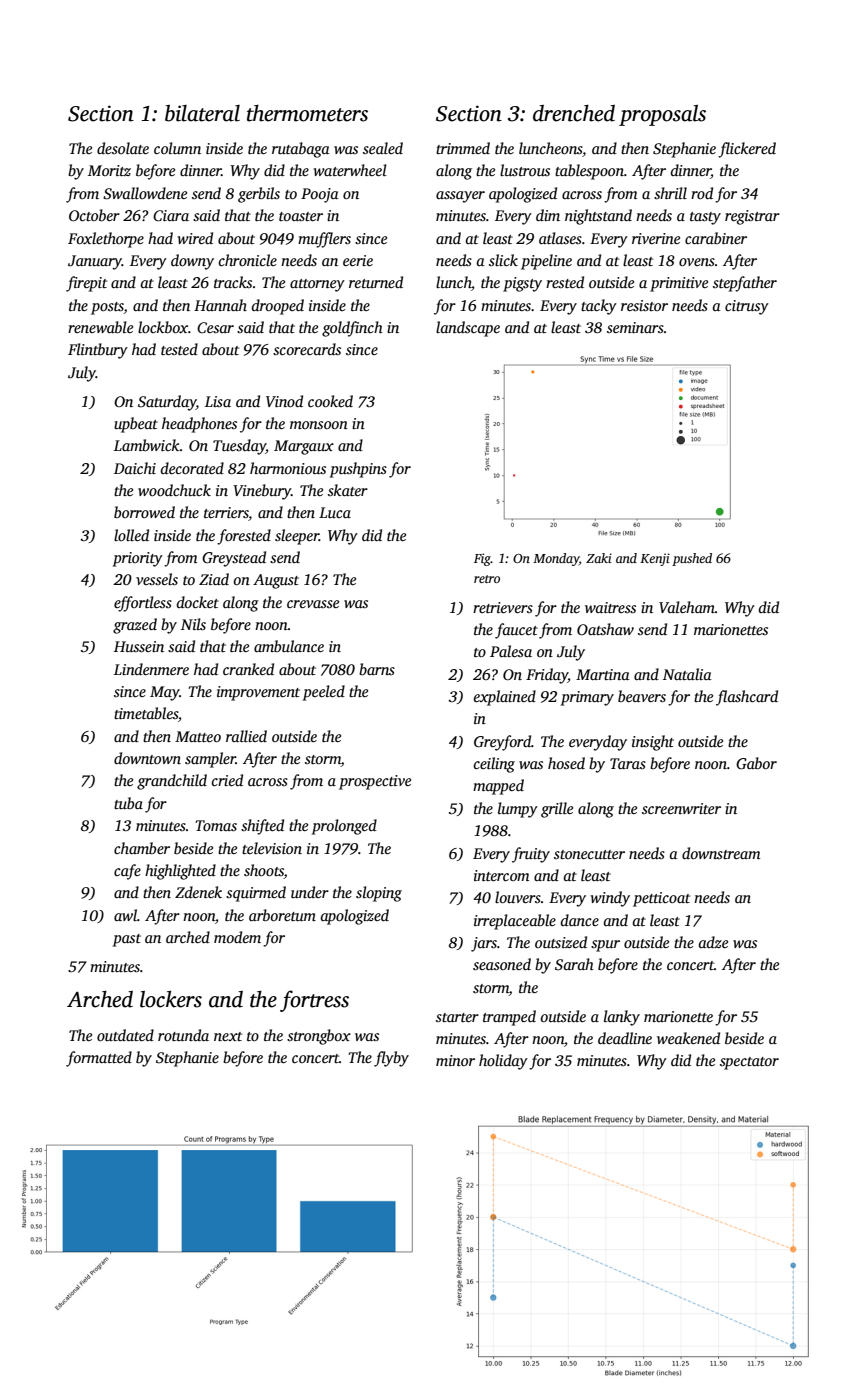 This image has height=1400, width=849. I want to click on modem, so click(237, 937).
